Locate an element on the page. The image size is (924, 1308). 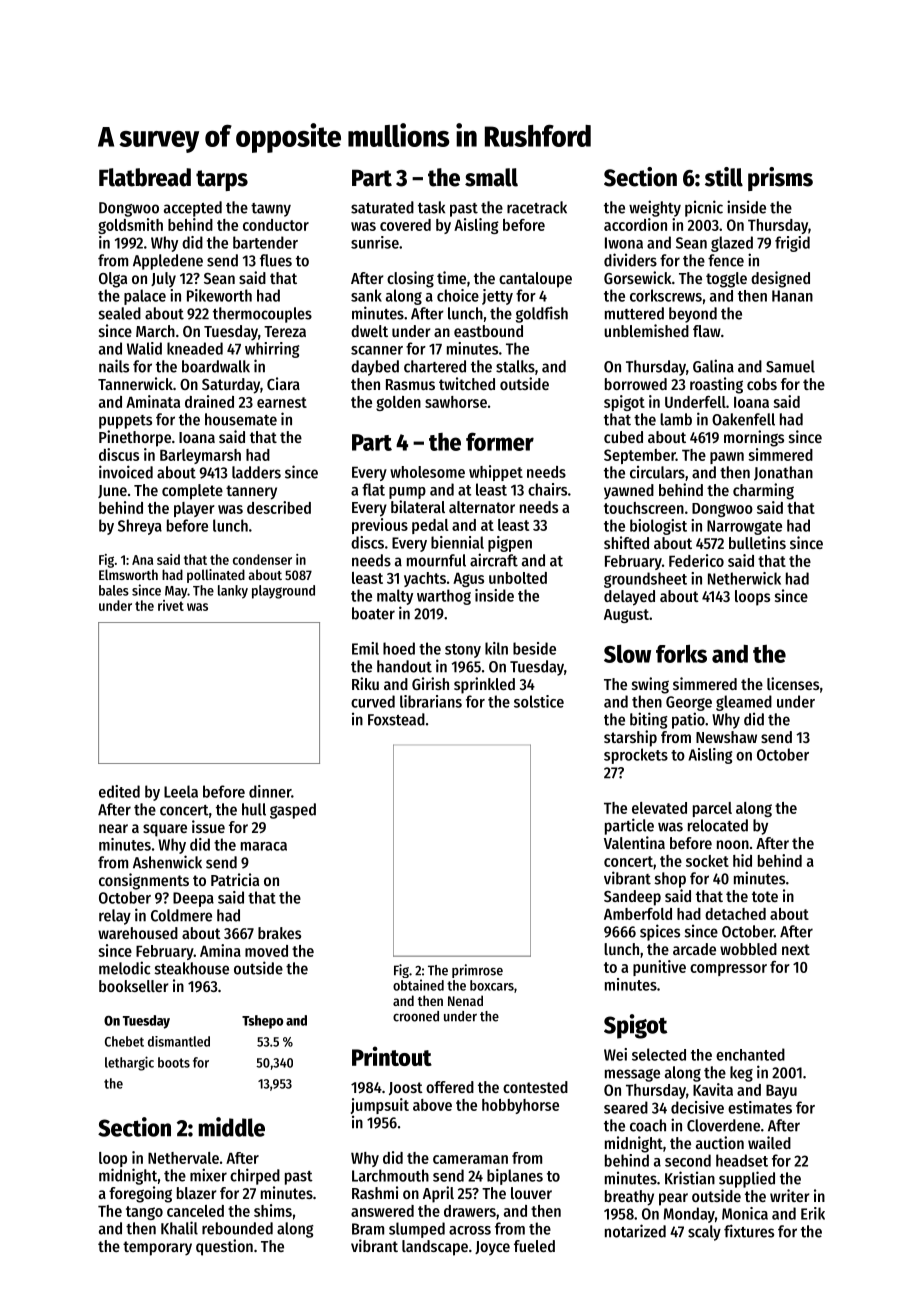
circulars is located at coordinates (657, 472).
